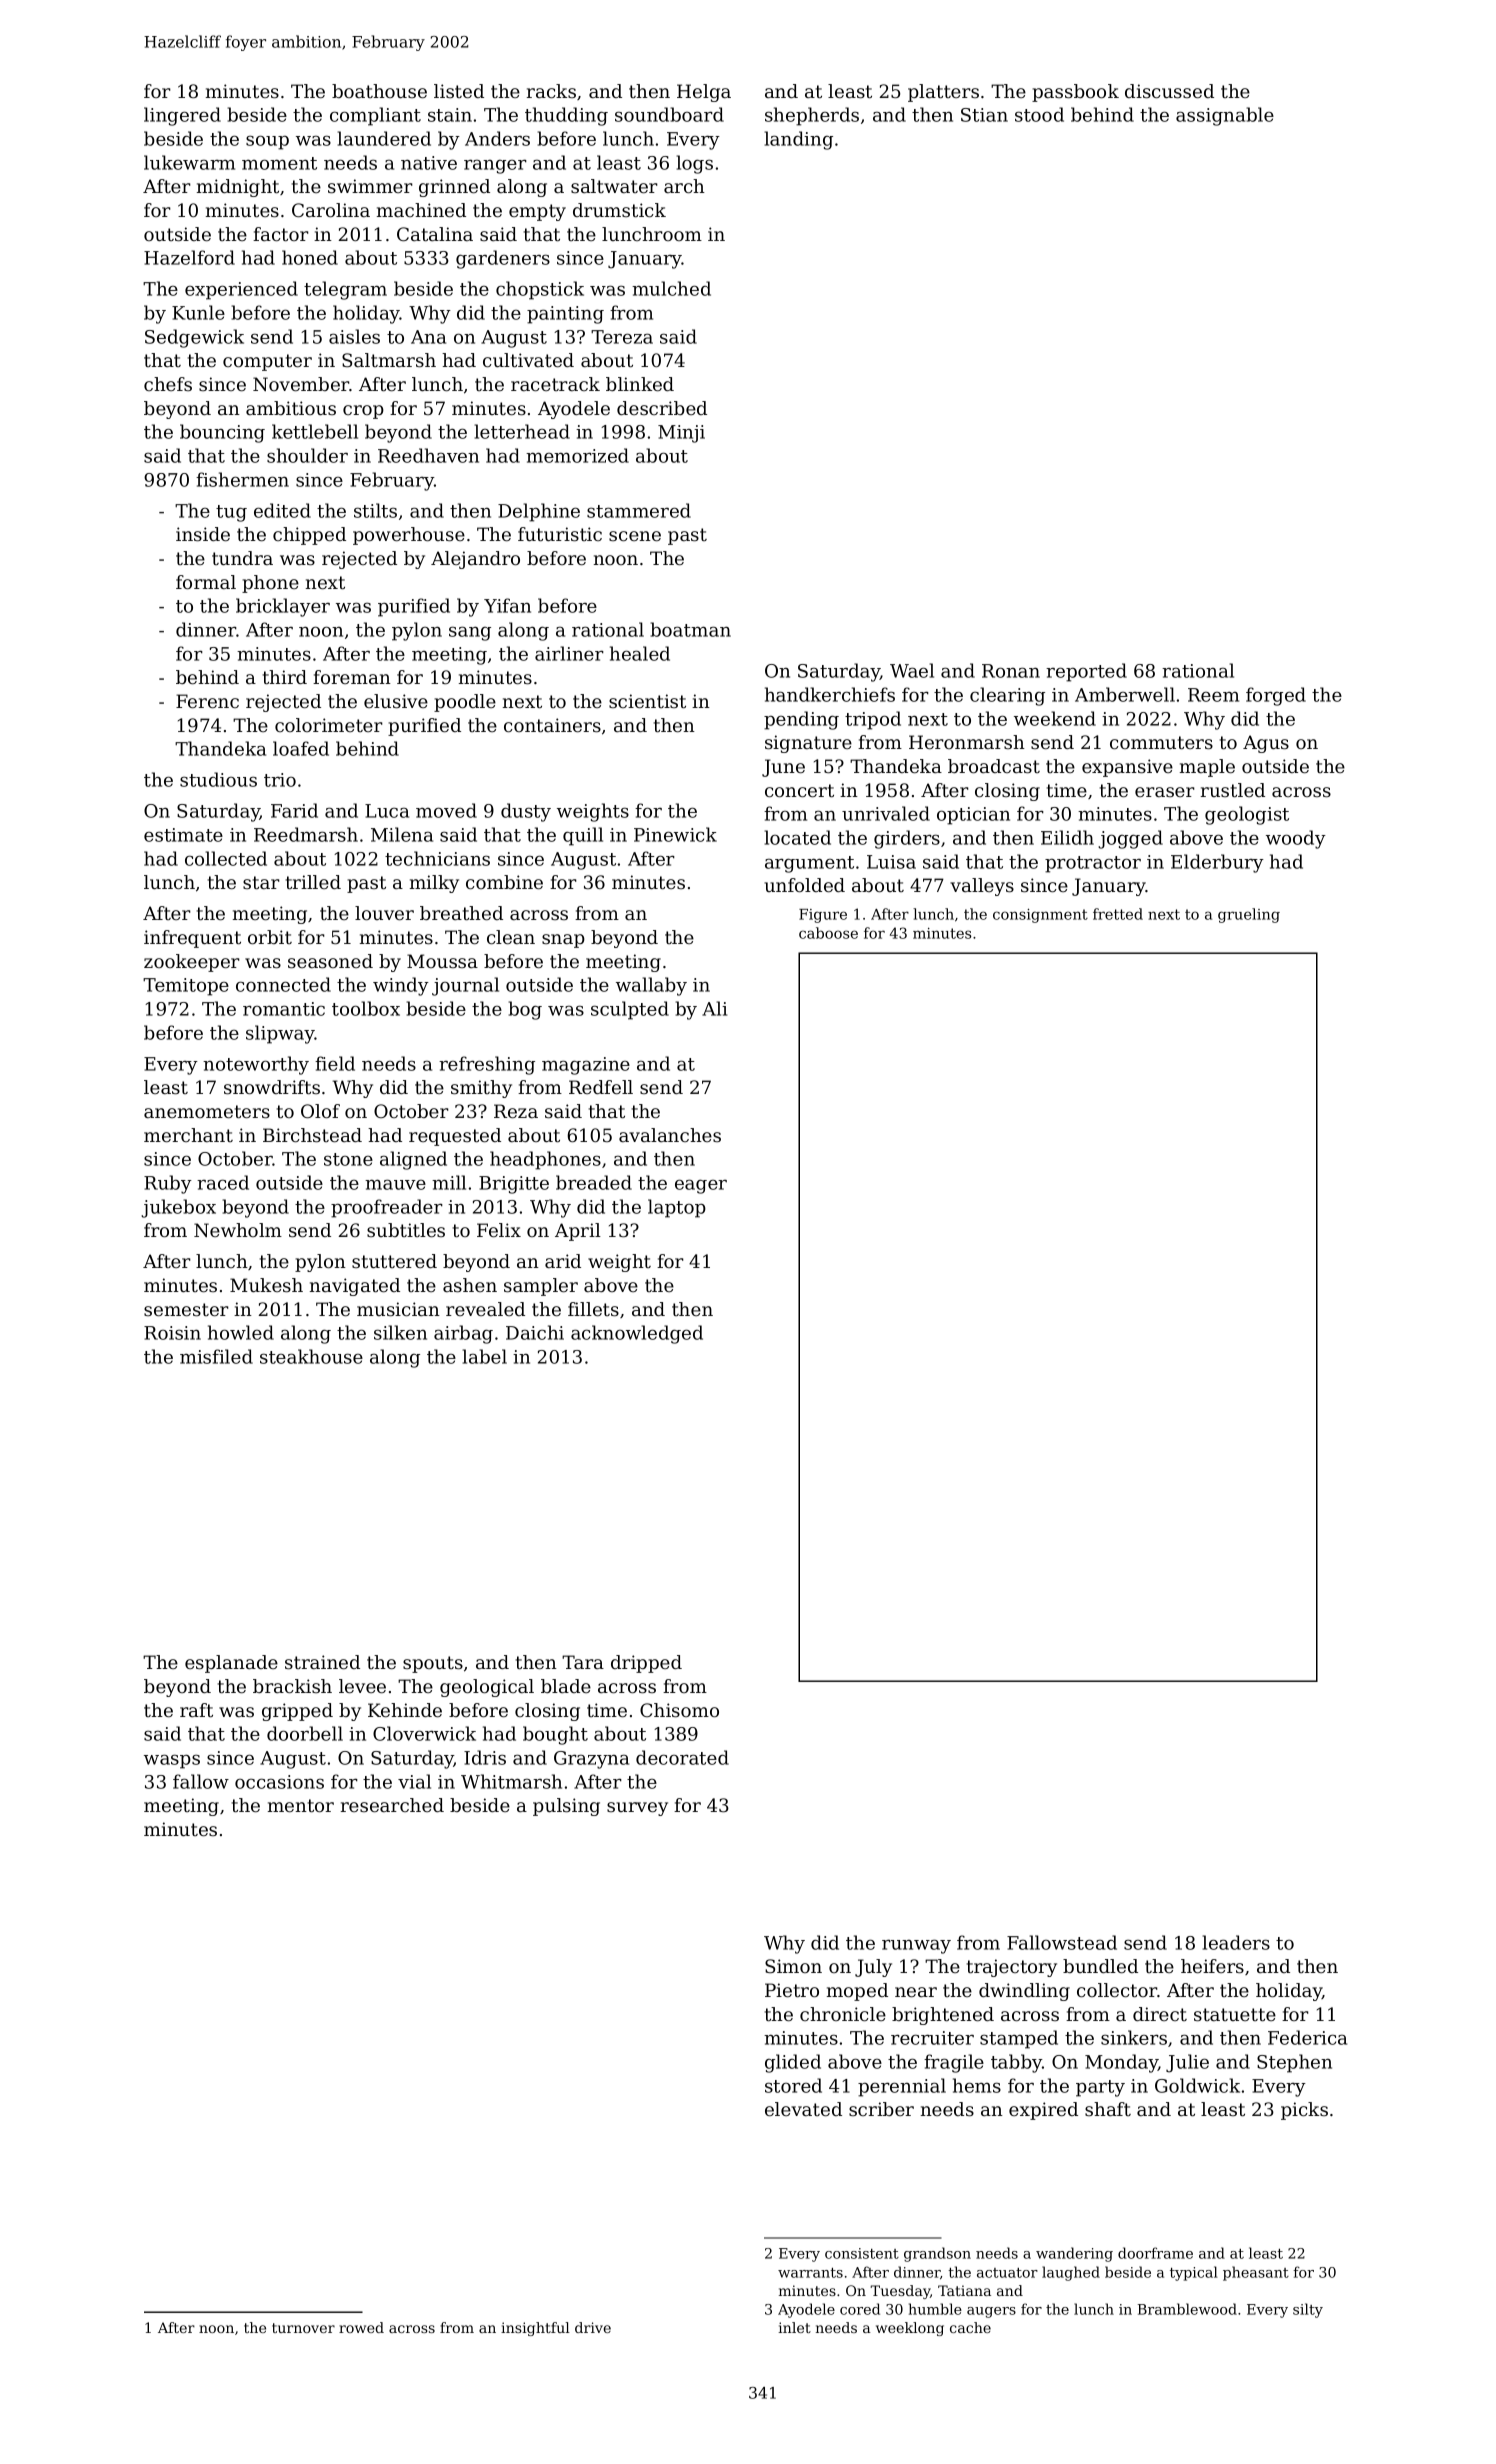 The height and width of the screenshot is (2464, 1496). What do you see at coordinates (222, 433) in the screenshot?
I see `bouncing` at bounding box center [222, 433].
